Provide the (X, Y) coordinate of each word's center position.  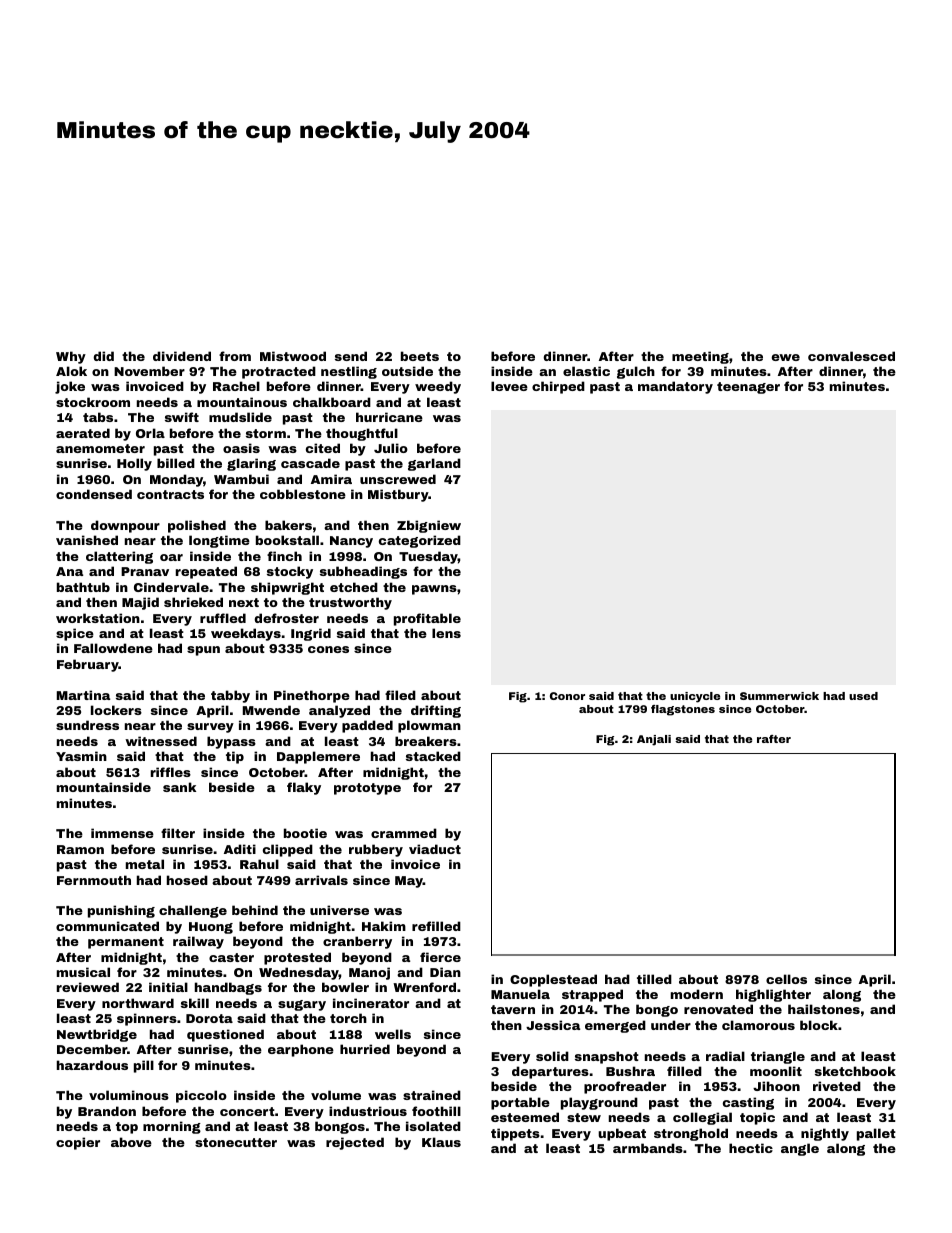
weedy (438, 387)
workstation (98, 618)
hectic (751, 1148)
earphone (301, 1050)
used (863, 696)
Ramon (80, 849)
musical (83, 972)
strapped (592, 995)
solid (552, 1056)
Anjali (654, 740)
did (103, 356)
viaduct (435, 849)
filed (400, 695)
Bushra (630, 1071)
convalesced (851, 356)
